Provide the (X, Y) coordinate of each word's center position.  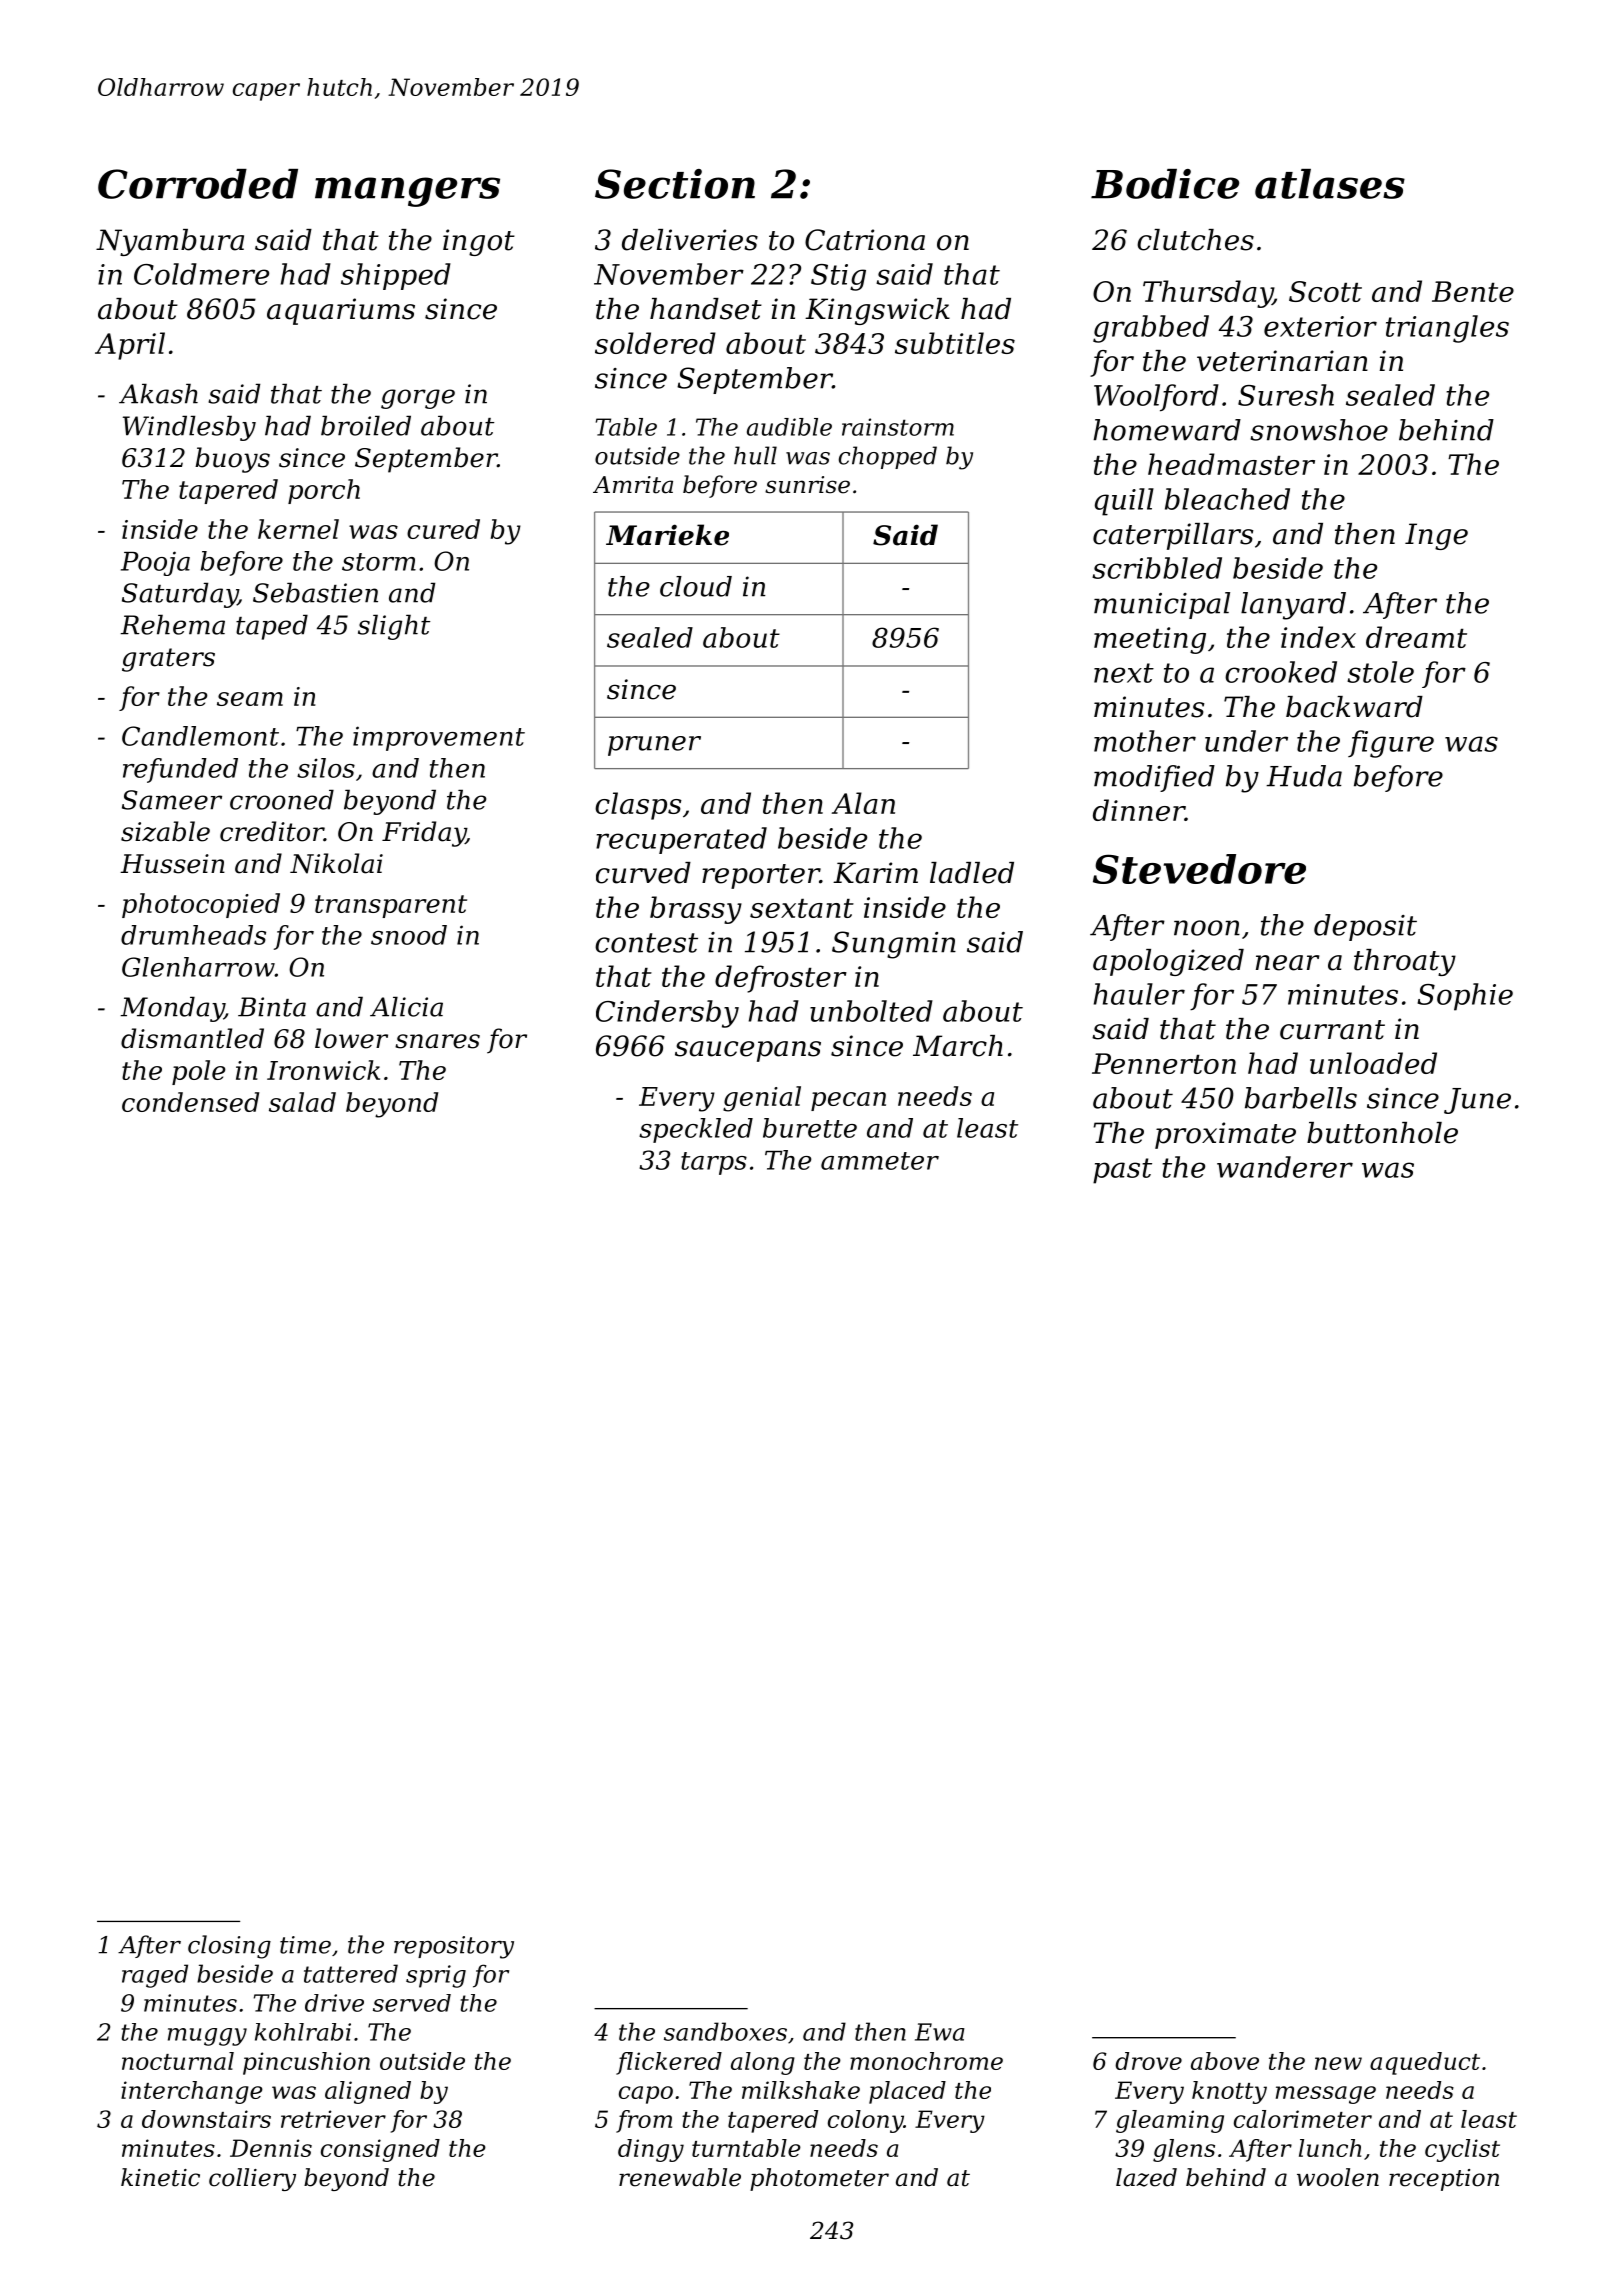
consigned (380, 2150)
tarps (714, 1163)
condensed (190, 1102)
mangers (407, 192)
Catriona (865, 240)
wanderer (1285, 1167)
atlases (1330, 184)
